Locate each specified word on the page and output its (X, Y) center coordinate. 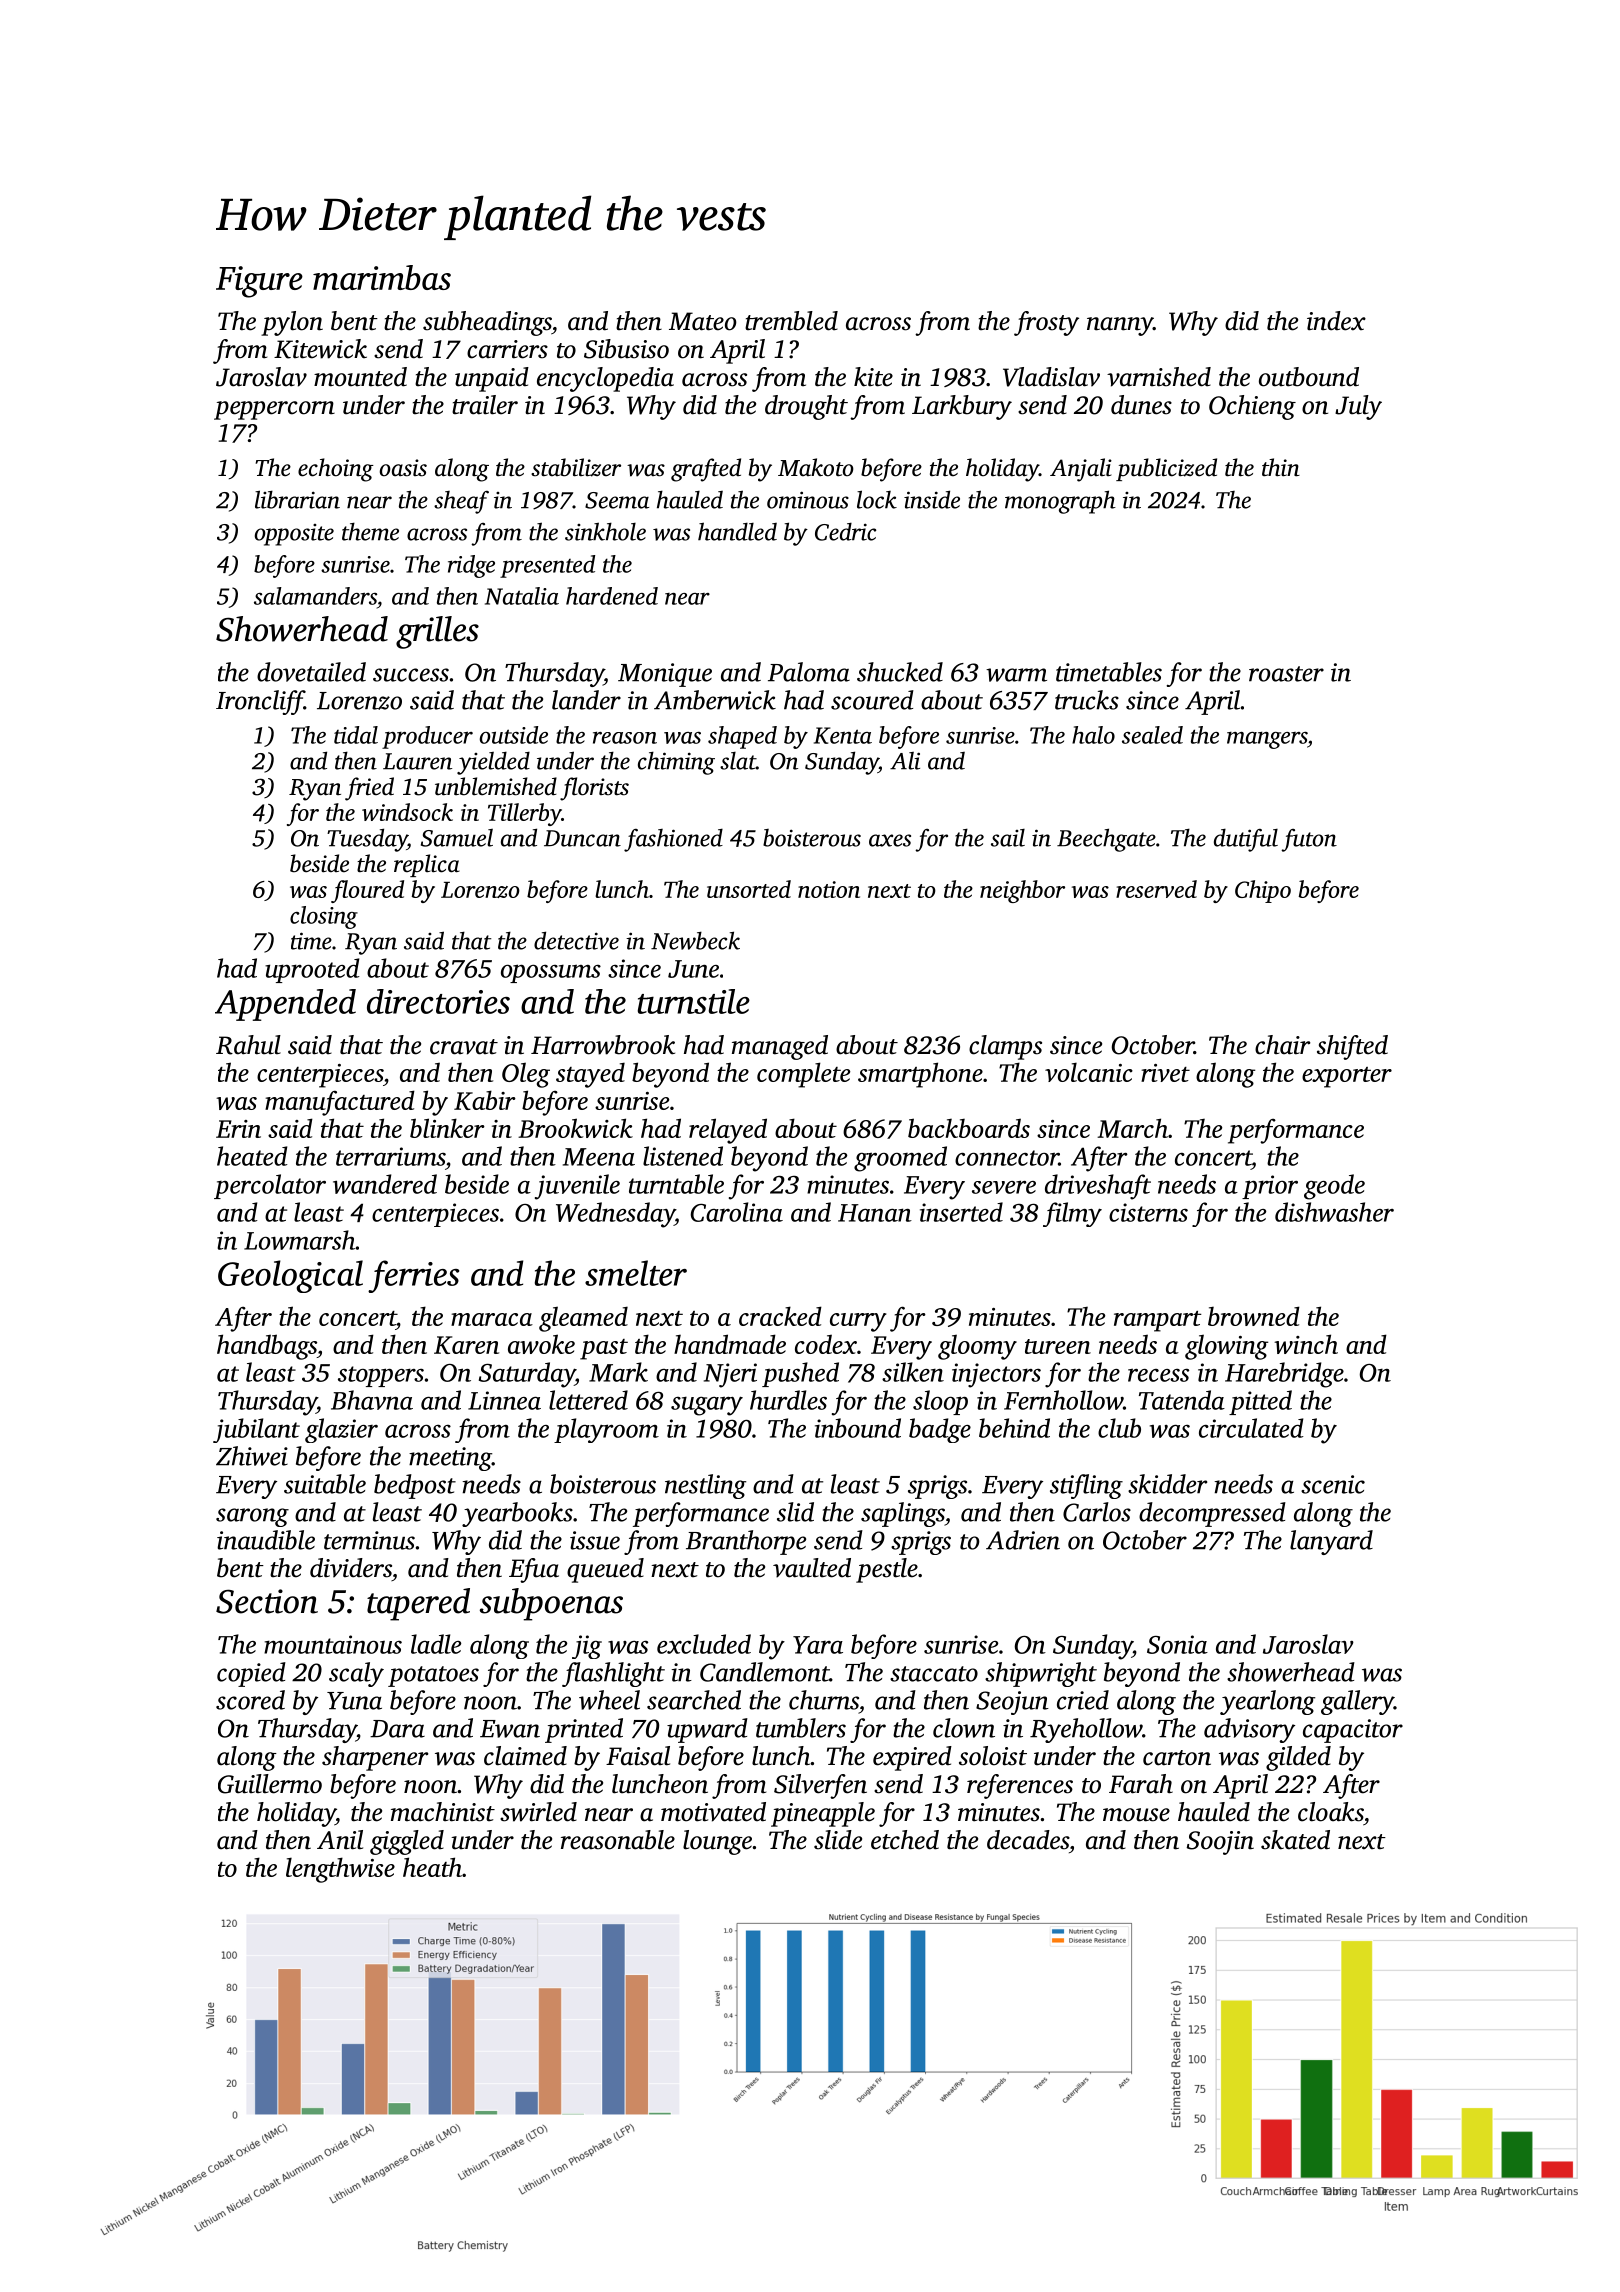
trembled (791, 321)
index (1336, 321)
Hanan (875, 1213)
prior (1270, 1187)
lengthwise (340, 1870)
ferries (413, 1276)
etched (905, 1840)
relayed (728, 1131)
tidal (356, 735)
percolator (270, 1186)
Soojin (1220, 1843)
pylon (292, 323)
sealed (1152, 735)
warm (1016, 675)
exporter (1347, 1077)
